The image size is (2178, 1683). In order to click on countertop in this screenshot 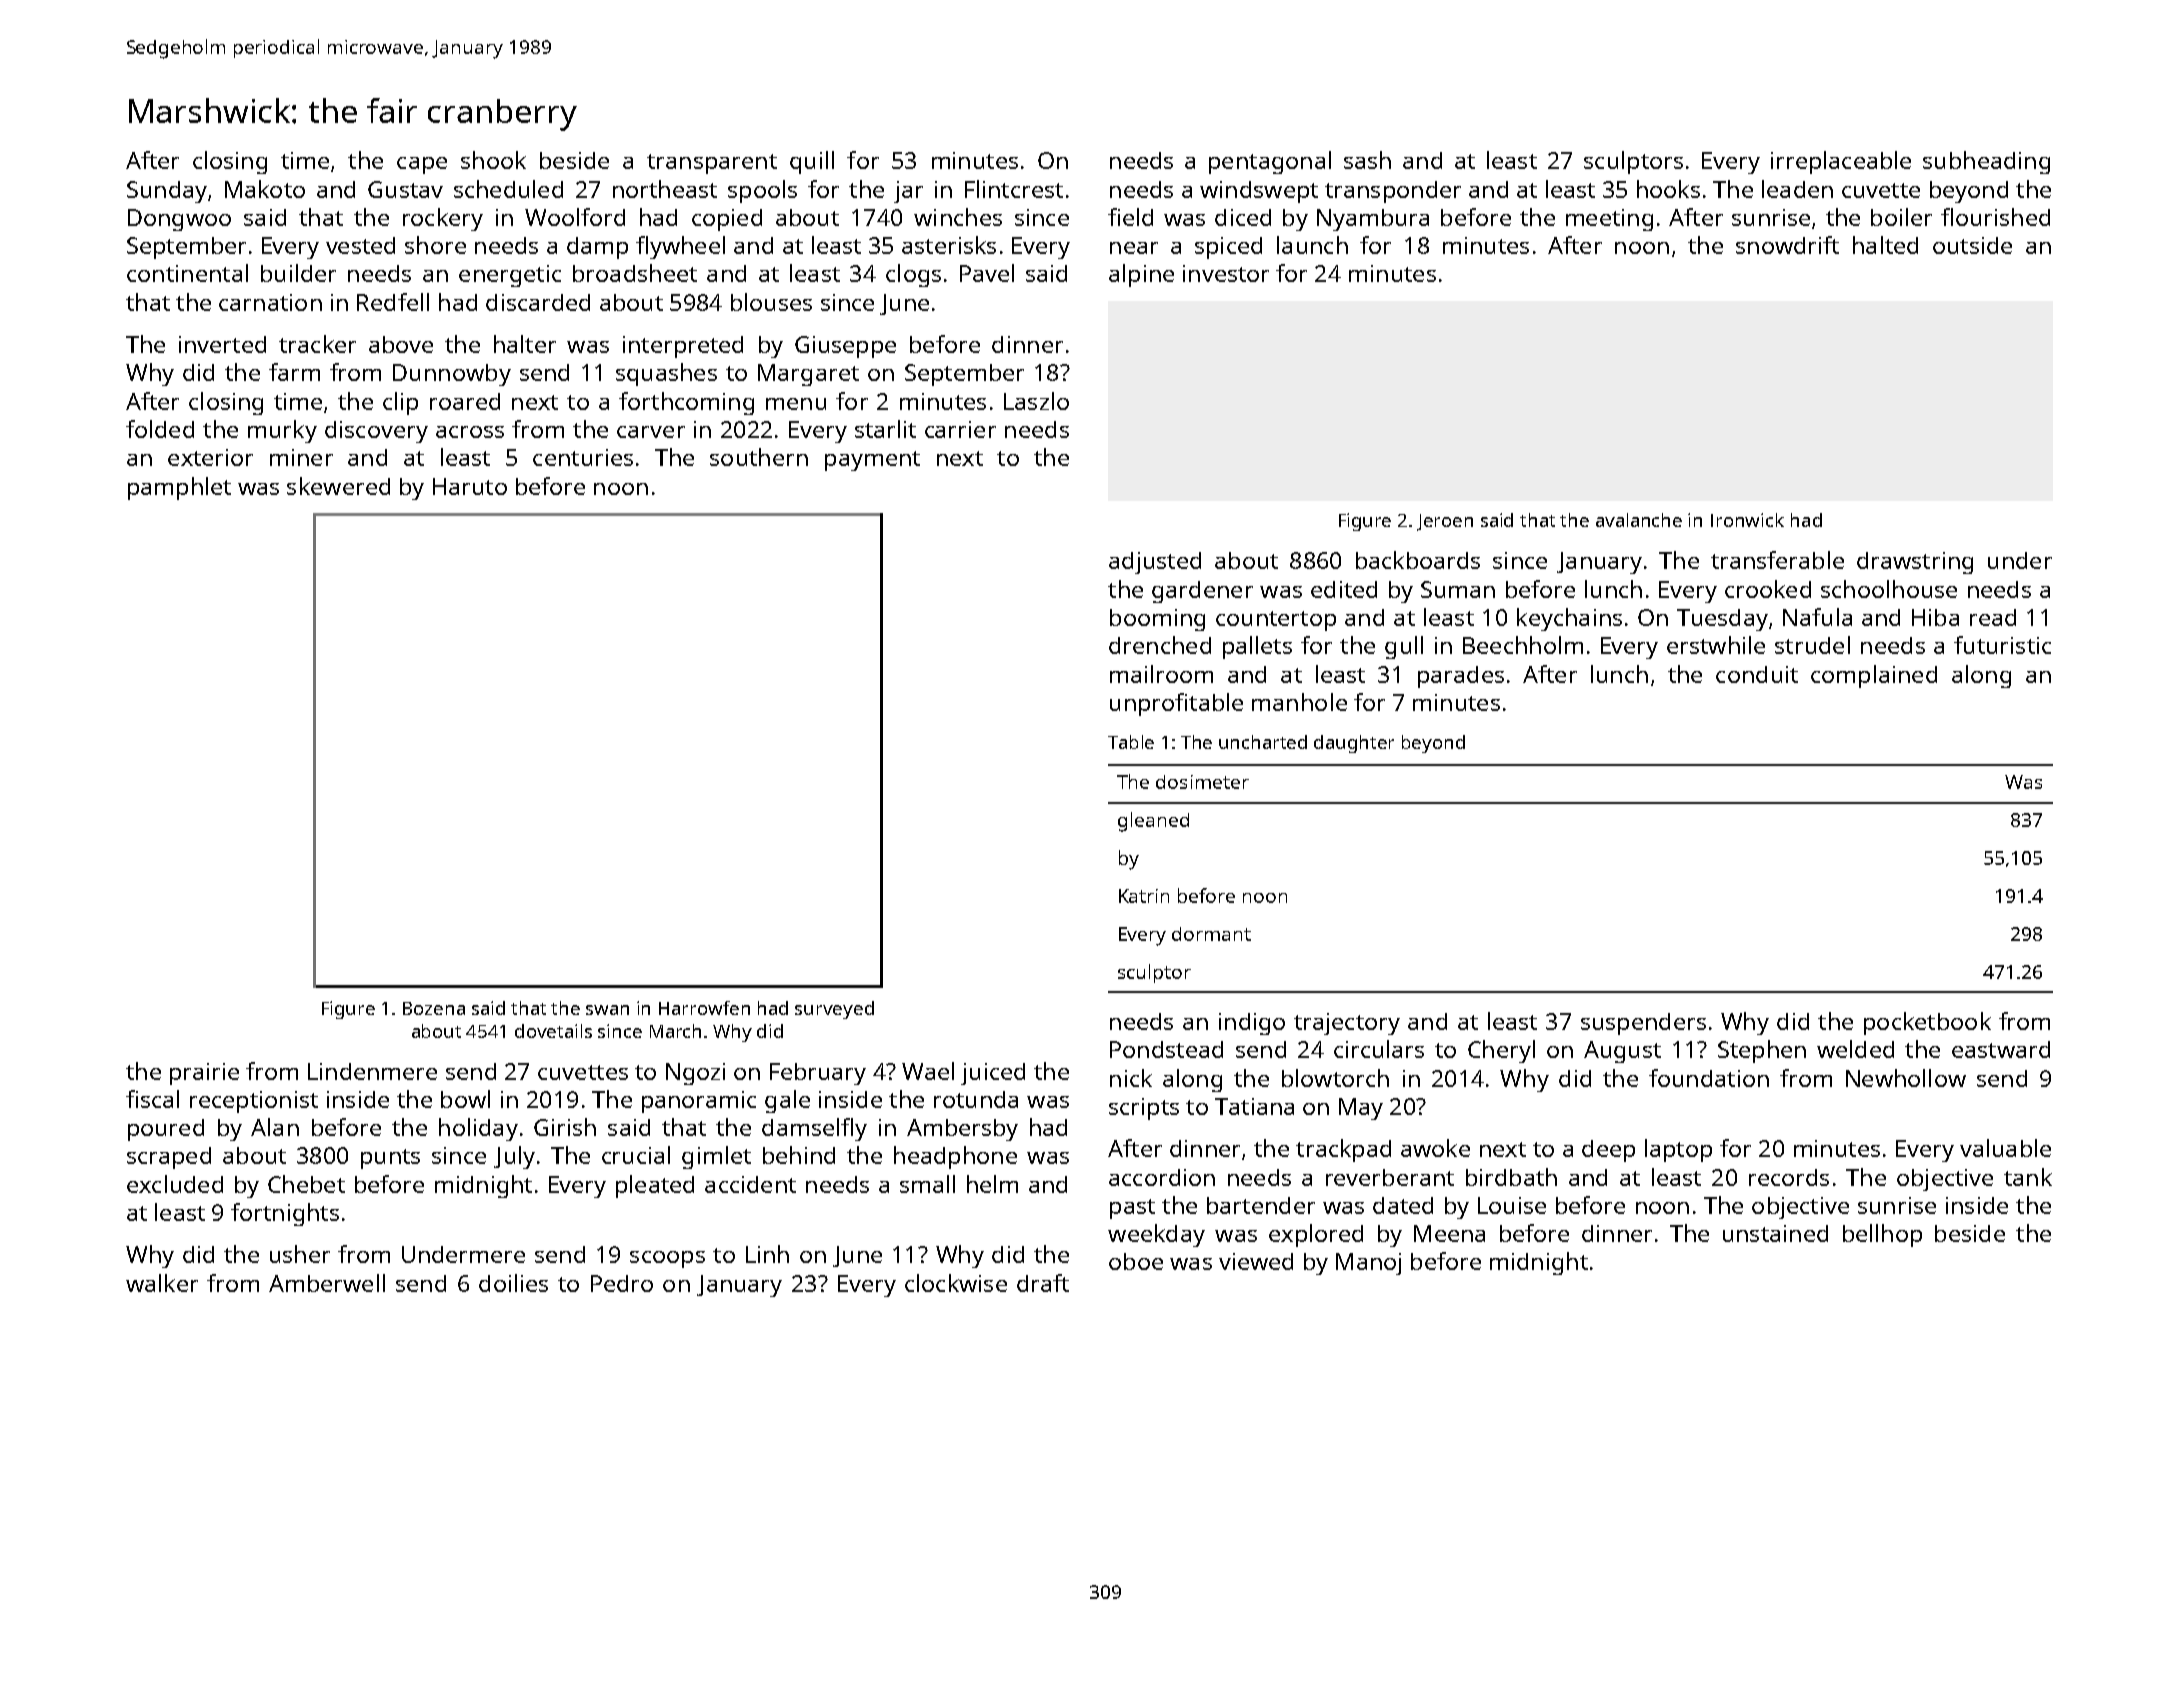, I will do `click(1276, 621)`.
